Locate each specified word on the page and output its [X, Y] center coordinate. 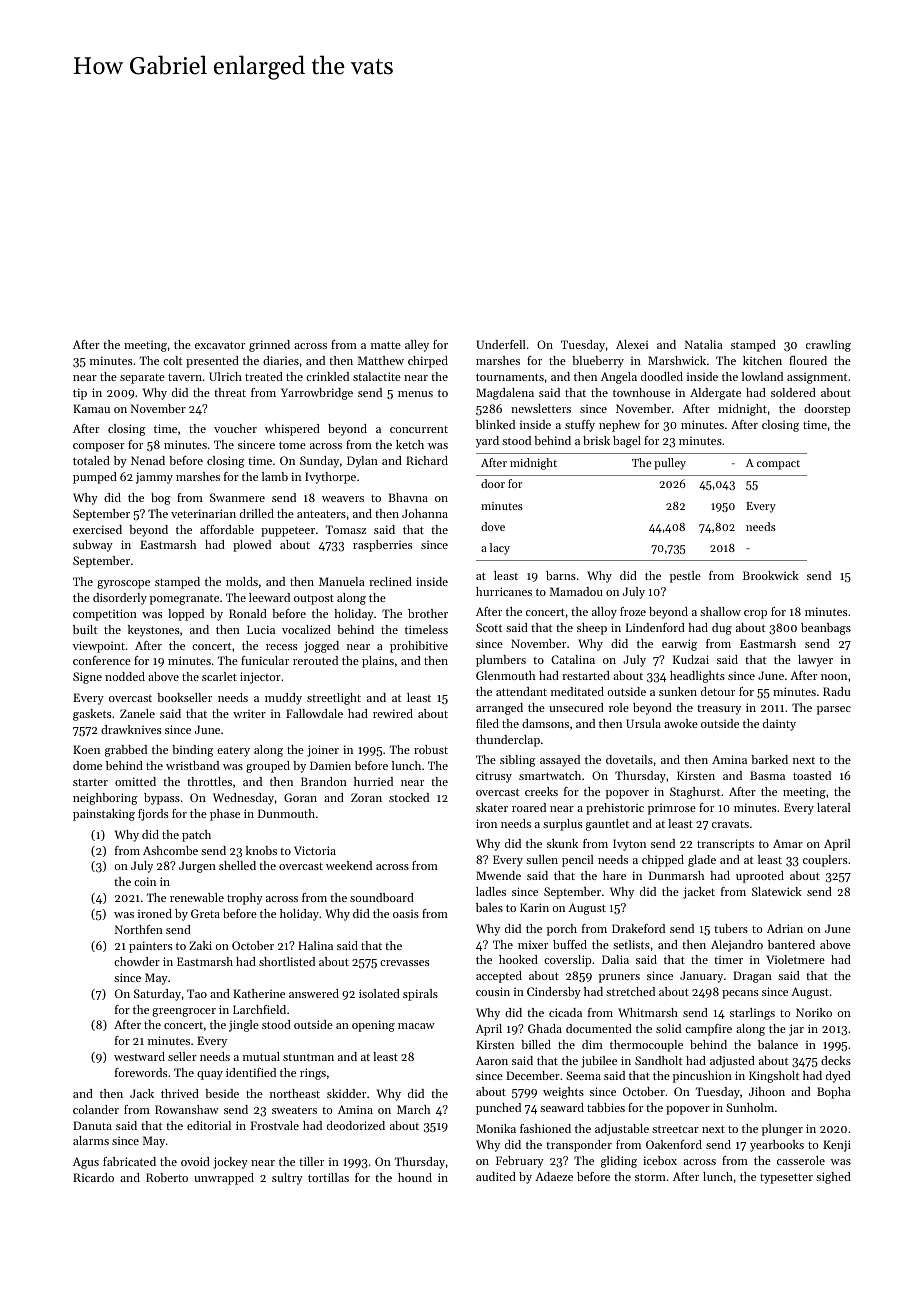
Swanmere [237, 497]
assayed [560, 761]
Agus [86, 1163]
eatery [233, 752]
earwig [679, 645]
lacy [500, 549]
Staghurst [695, 793]
